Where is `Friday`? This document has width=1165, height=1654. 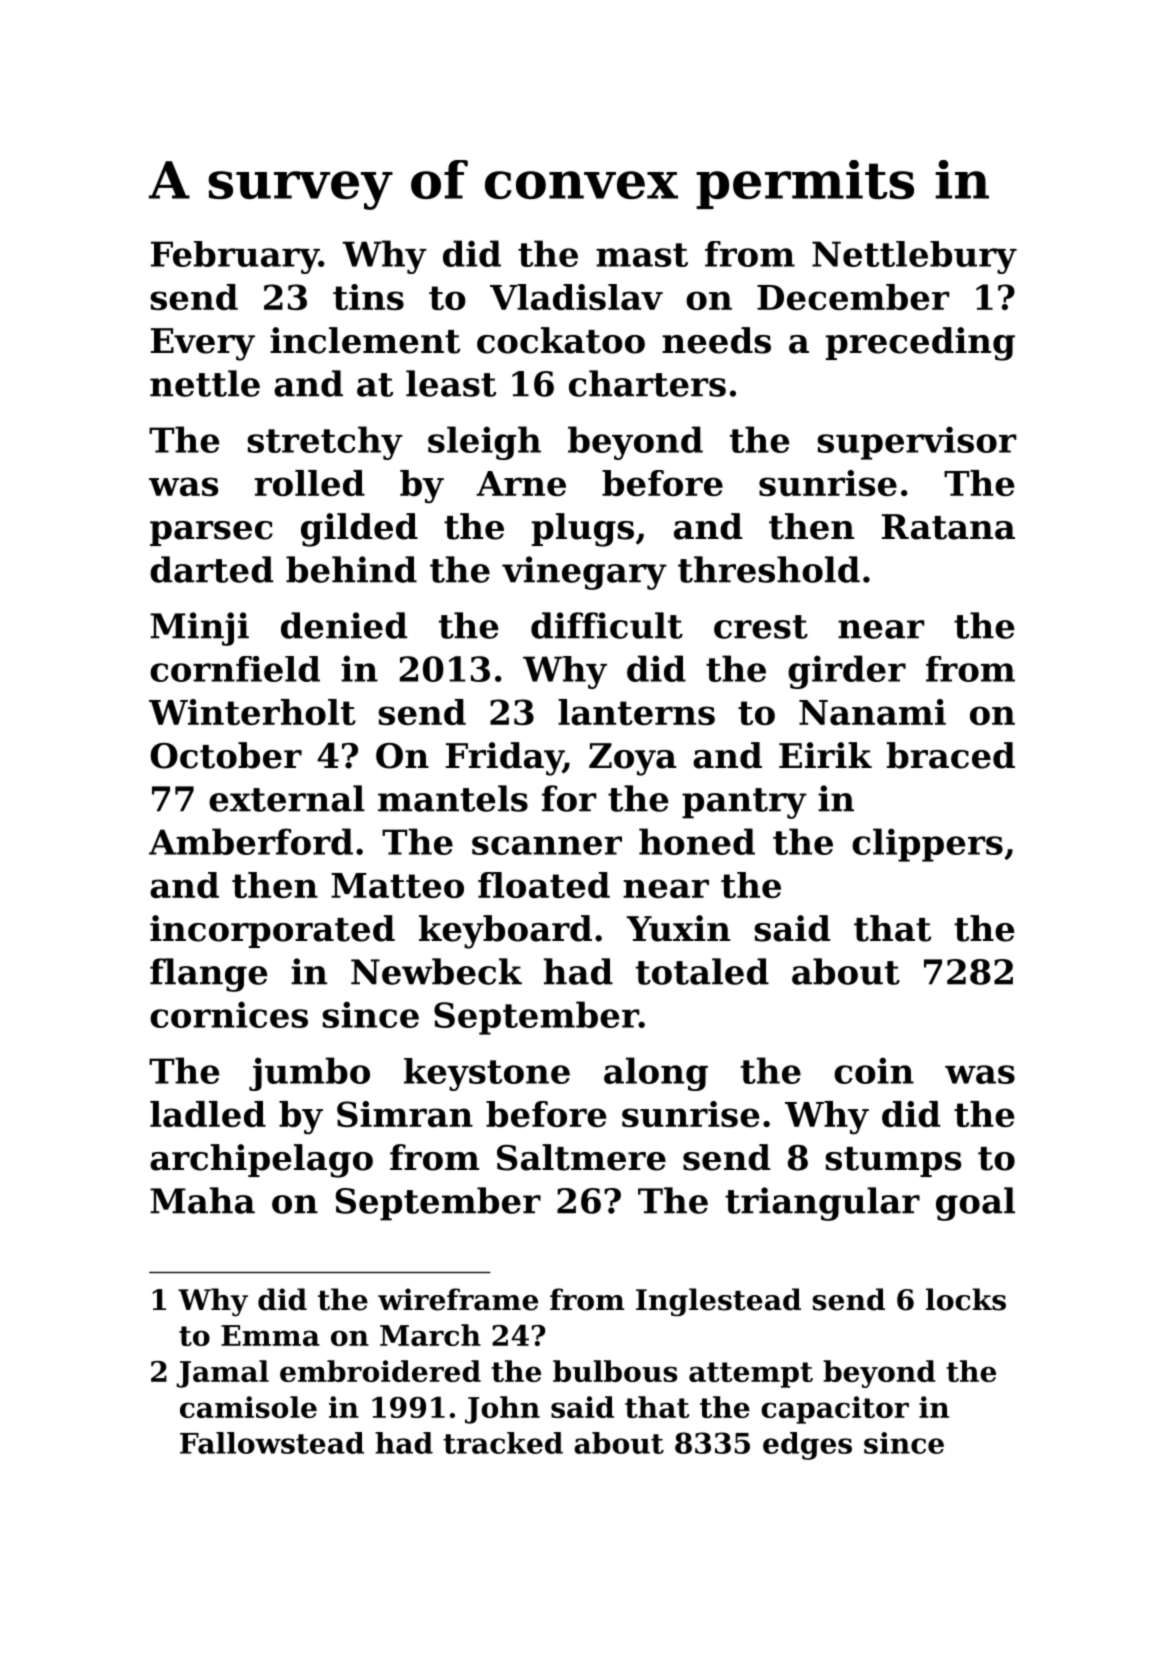
Friday is located at coordinates (504, 759).
